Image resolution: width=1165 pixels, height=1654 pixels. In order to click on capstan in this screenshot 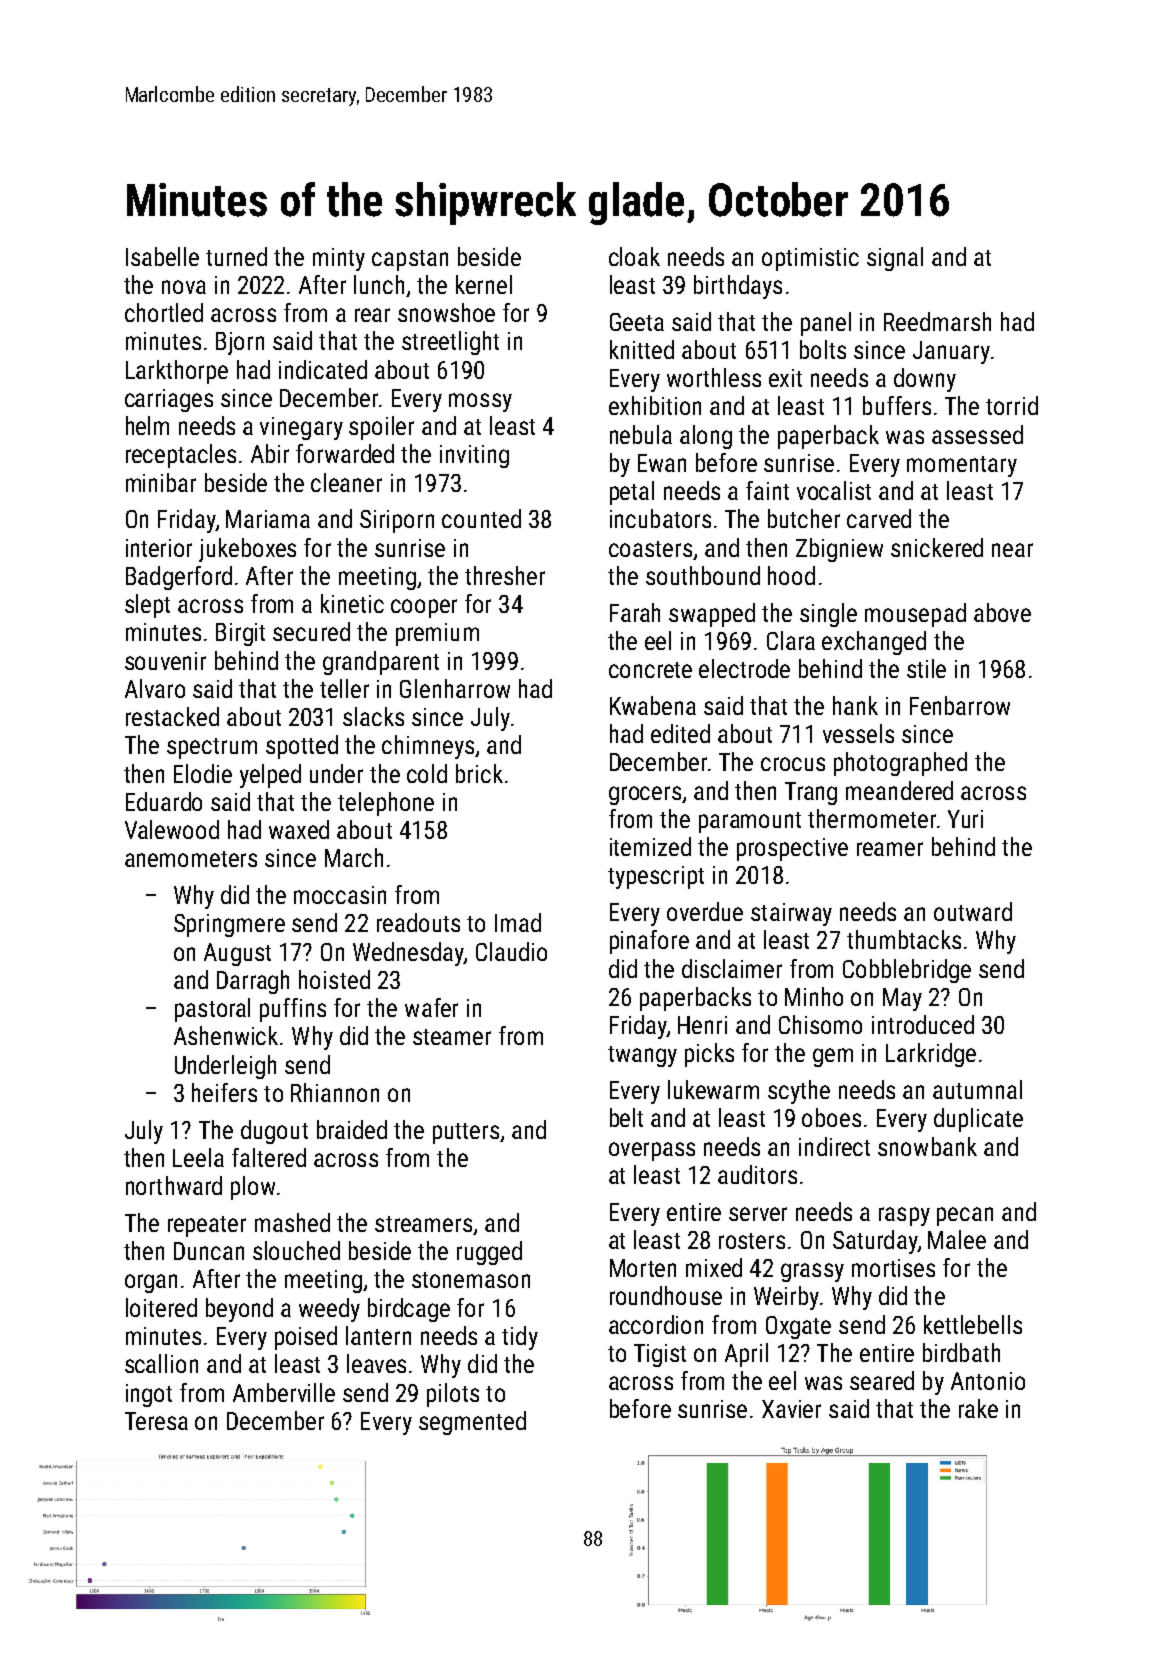, I will do `click(410, 260)`.
